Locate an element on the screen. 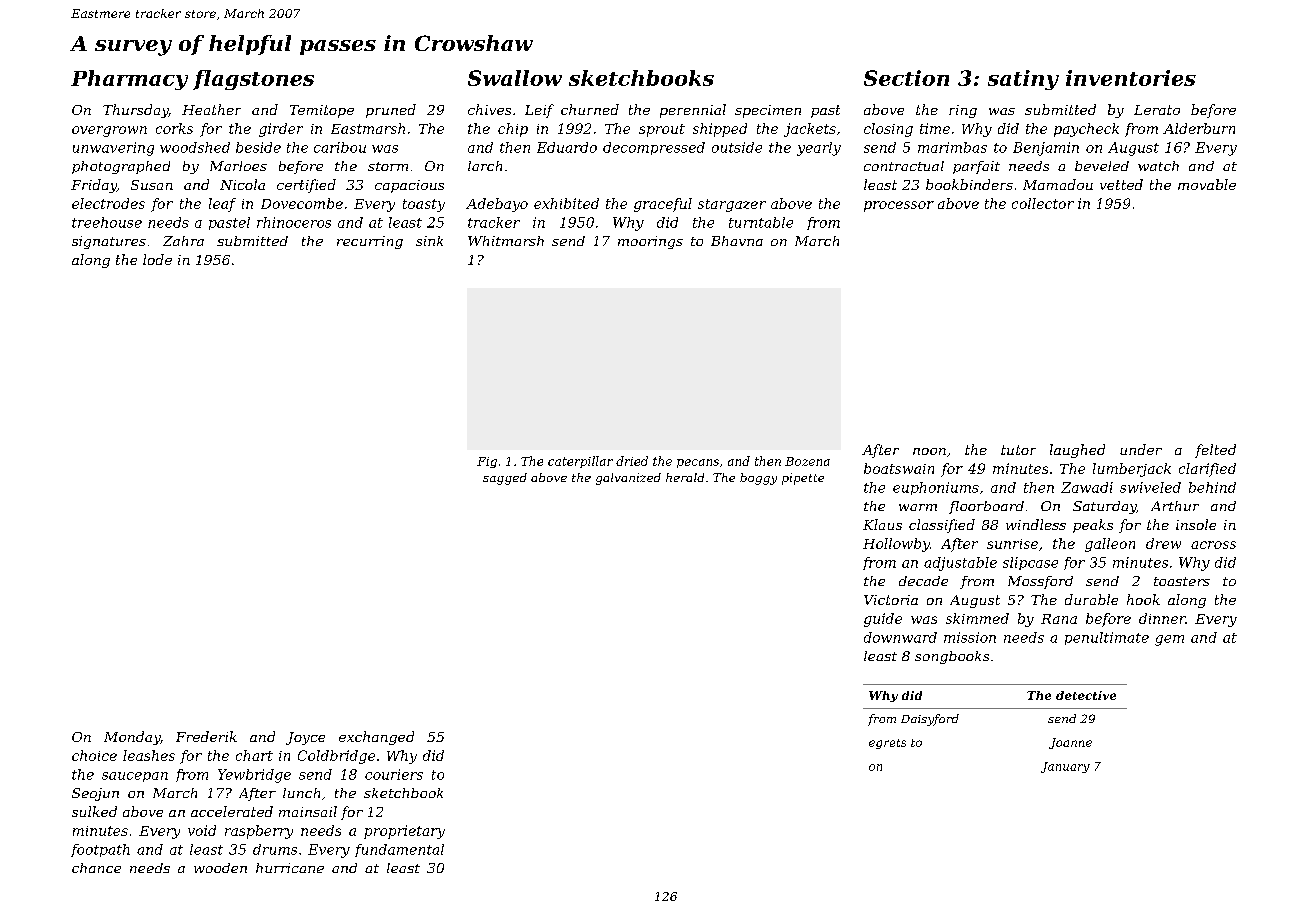 The height and width of the screenshot is (924, 1308). proprietary is located at coordinates (404, 832).
